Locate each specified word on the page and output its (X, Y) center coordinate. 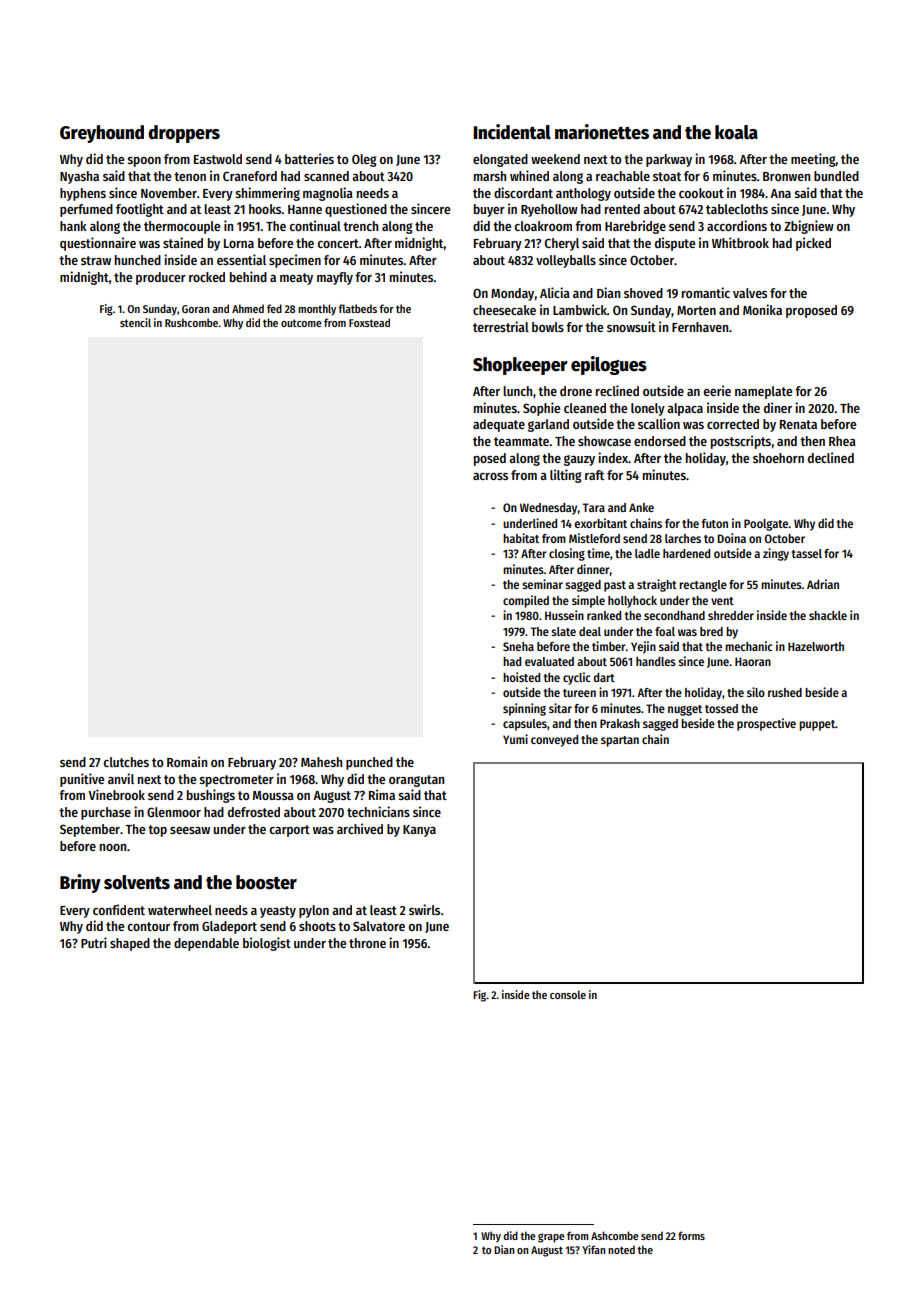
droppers (184, 134)
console (568, 994)
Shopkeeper (520, 366)
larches (683, 538)
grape (551, 1238)
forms (691, 1235)
